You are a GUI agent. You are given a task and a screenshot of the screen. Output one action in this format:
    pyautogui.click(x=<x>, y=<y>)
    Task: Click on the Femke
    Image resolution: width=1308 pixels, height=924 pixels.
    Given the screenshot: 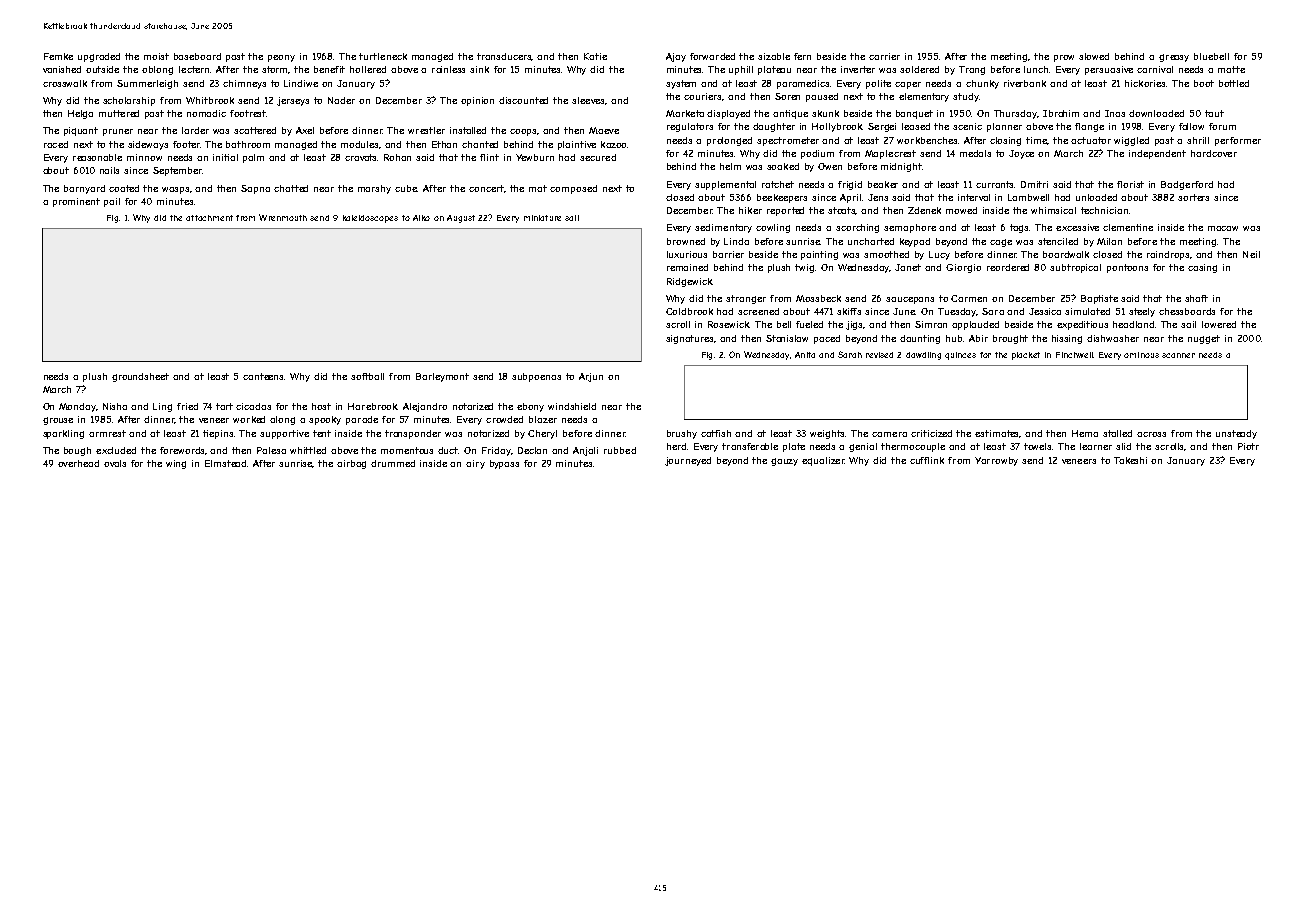 What is the action you would take?
    pyautogui.click(x=58, y=56)
